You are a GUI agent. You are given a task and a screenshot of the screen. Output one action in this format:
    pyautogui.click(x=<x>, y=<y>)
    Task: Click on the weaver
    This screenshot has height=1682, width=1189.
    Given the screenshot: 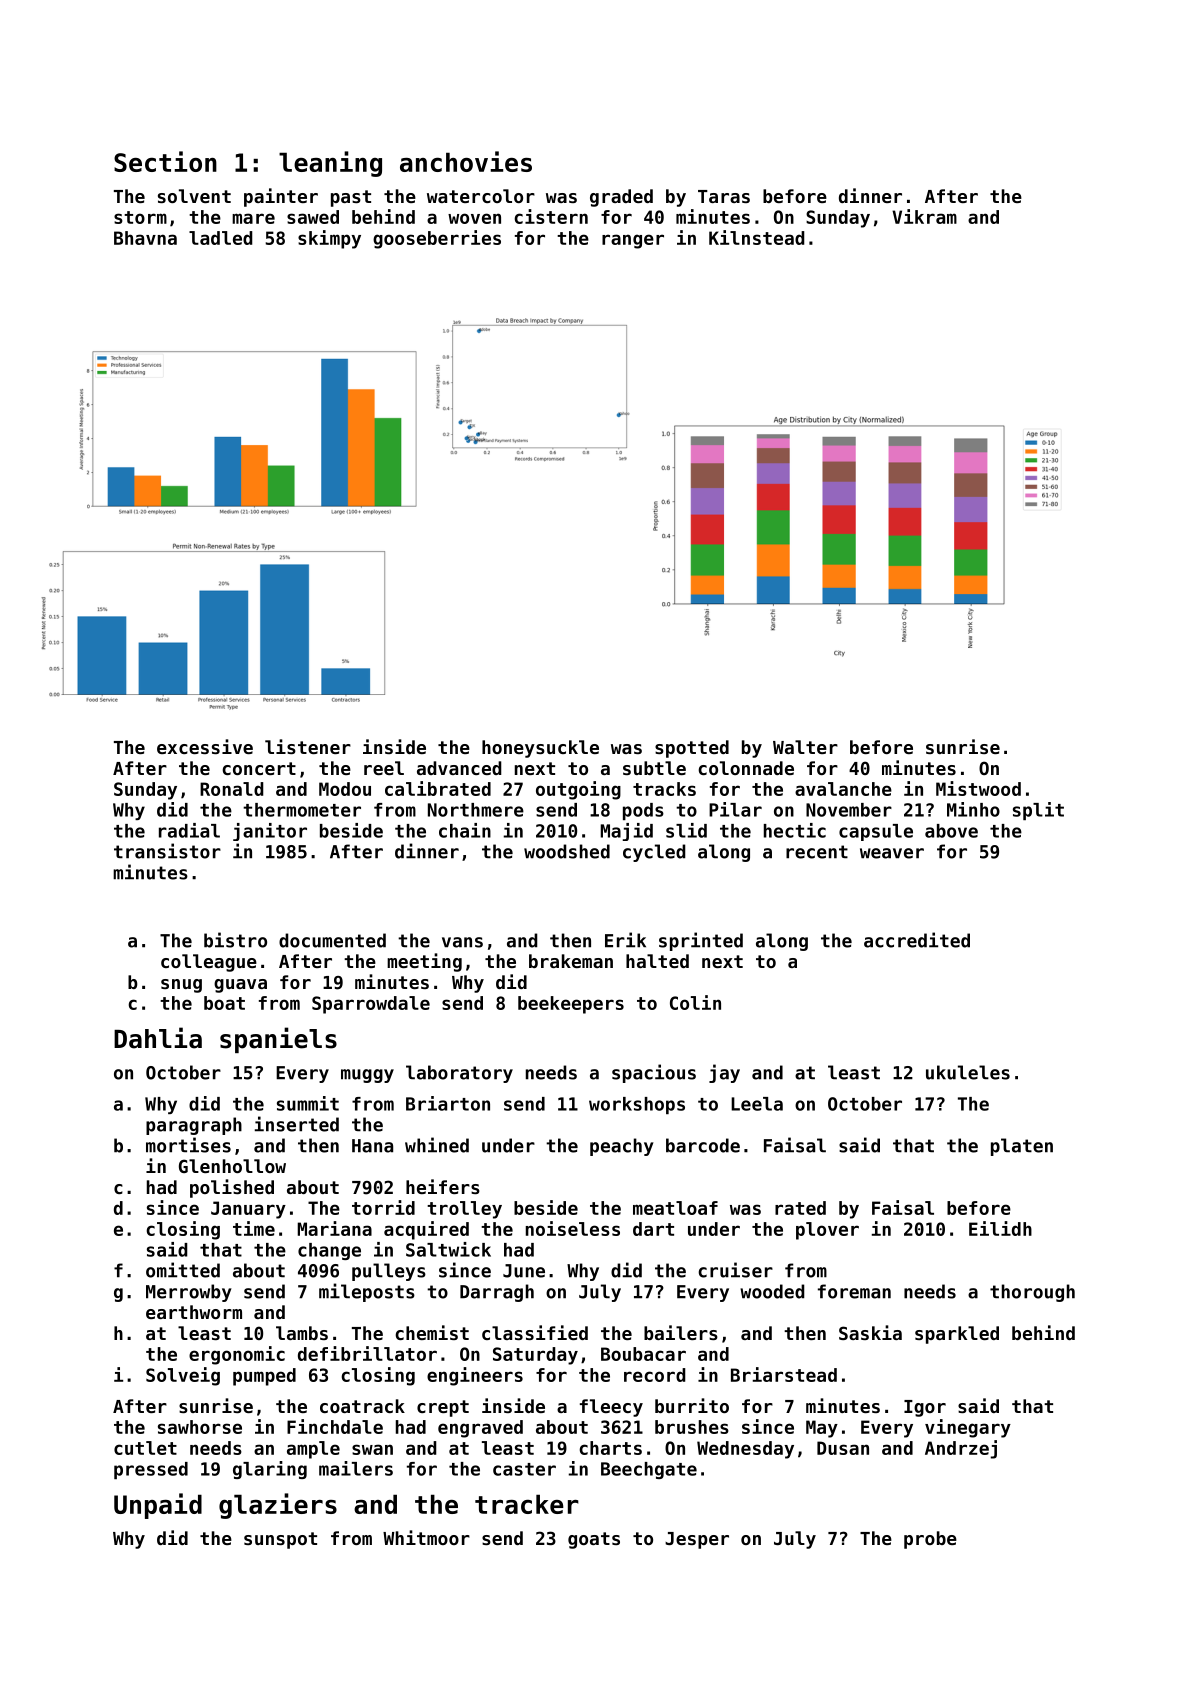 What is the action you would take?
    pyautogui.click(x=892, y=853)
